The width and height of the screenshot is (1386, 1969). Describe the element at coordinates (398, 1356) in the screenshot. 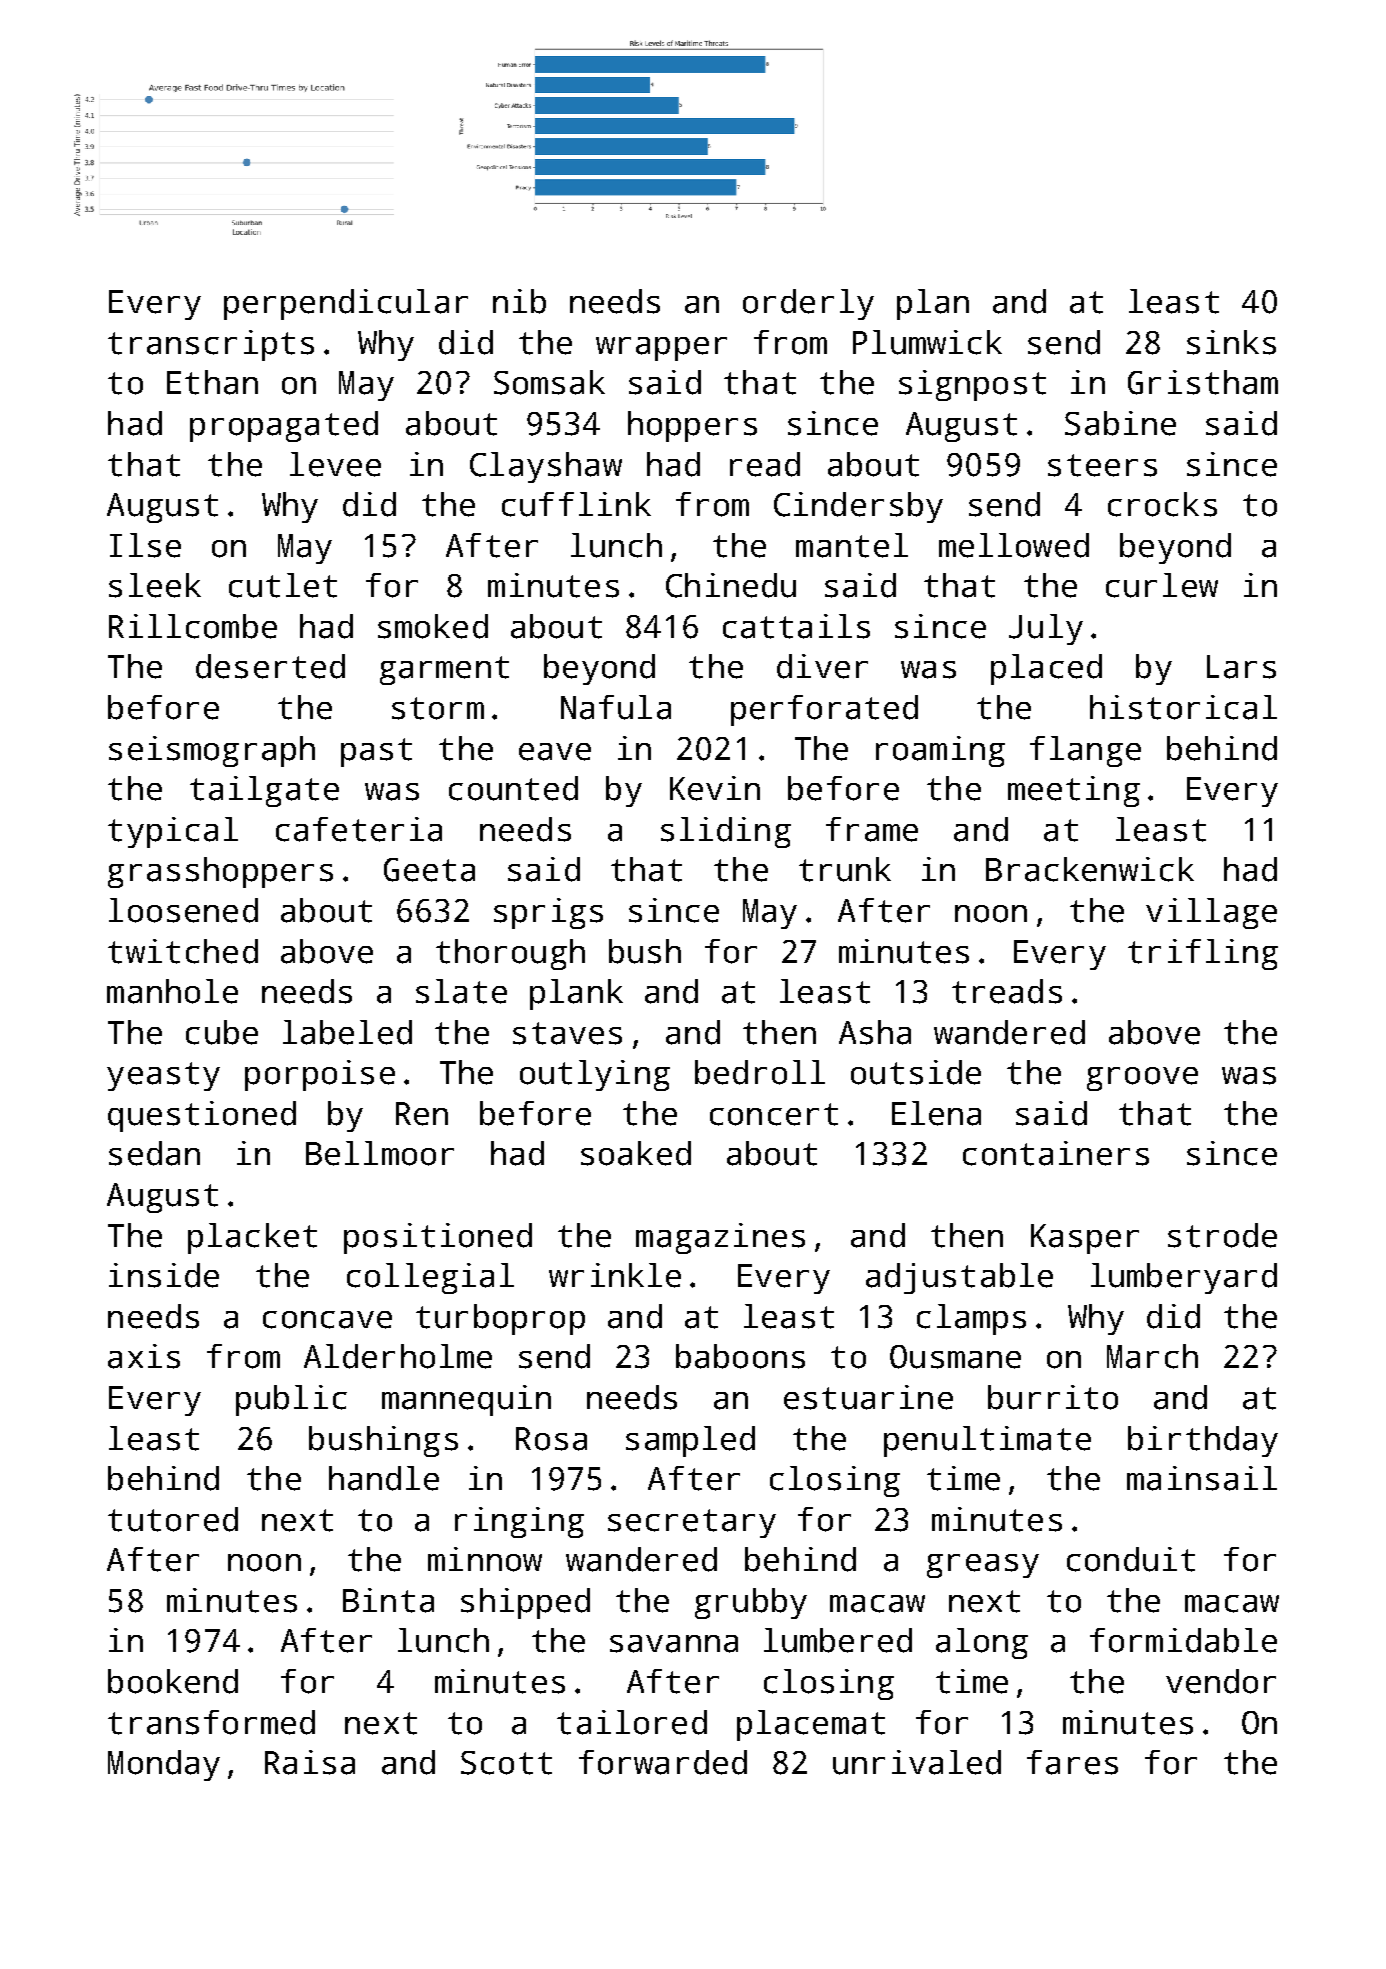

I see `Alderholme` at that location.
